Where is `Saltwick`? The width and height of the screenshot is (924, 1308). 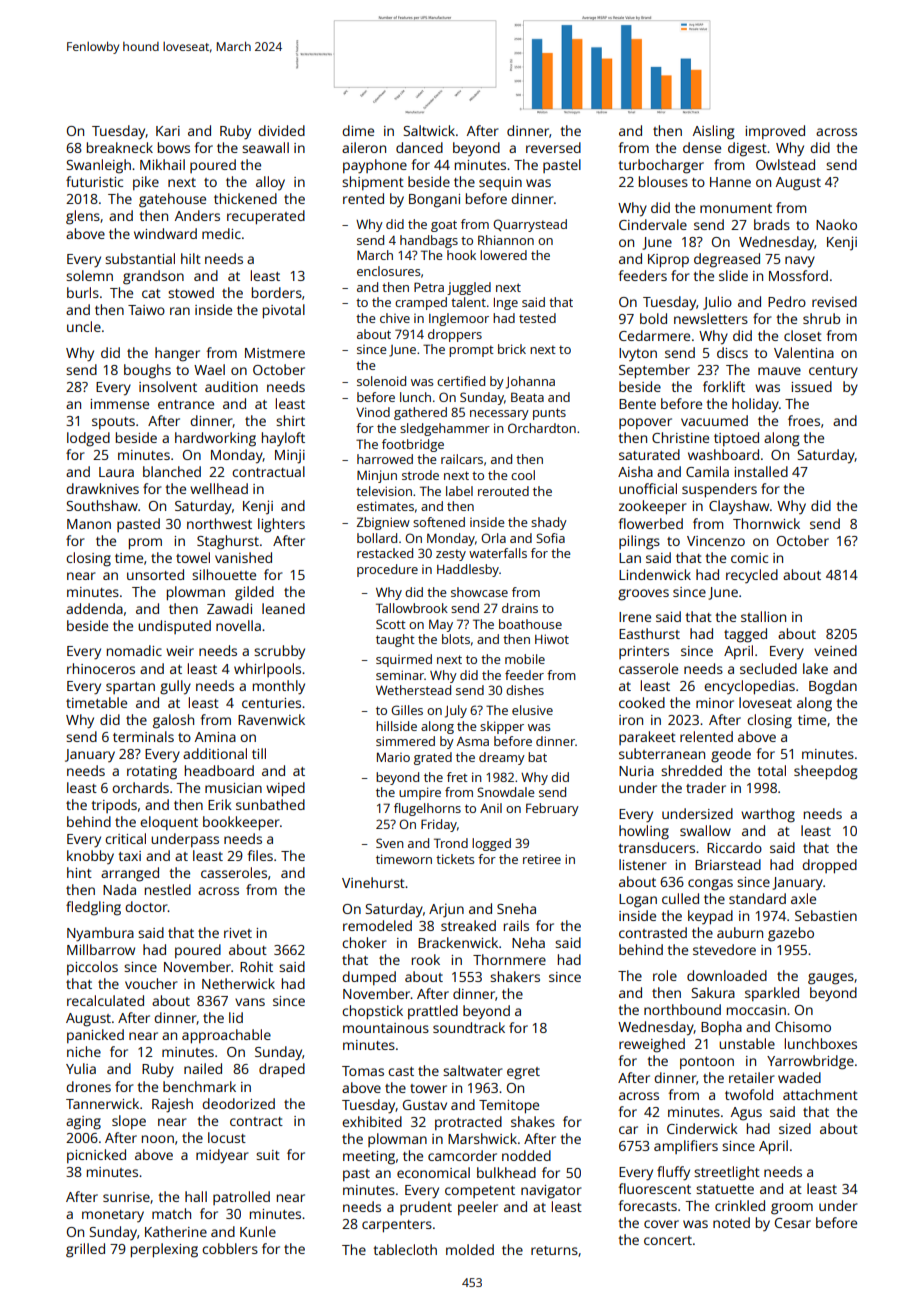 Saltwick is located at coordinates (429, 130).
